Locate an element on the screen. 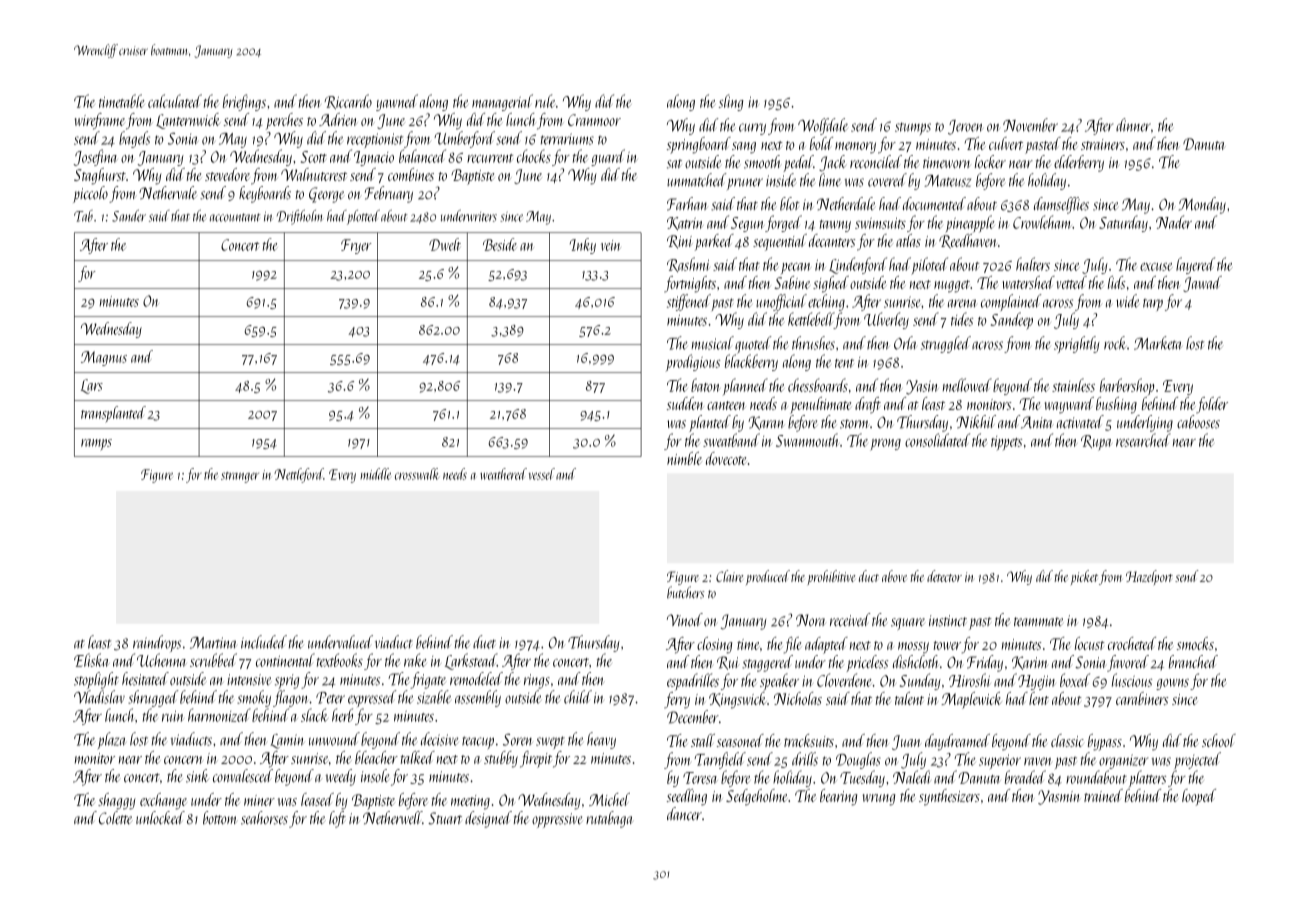  weedy is located at coordinates (340, 777).
